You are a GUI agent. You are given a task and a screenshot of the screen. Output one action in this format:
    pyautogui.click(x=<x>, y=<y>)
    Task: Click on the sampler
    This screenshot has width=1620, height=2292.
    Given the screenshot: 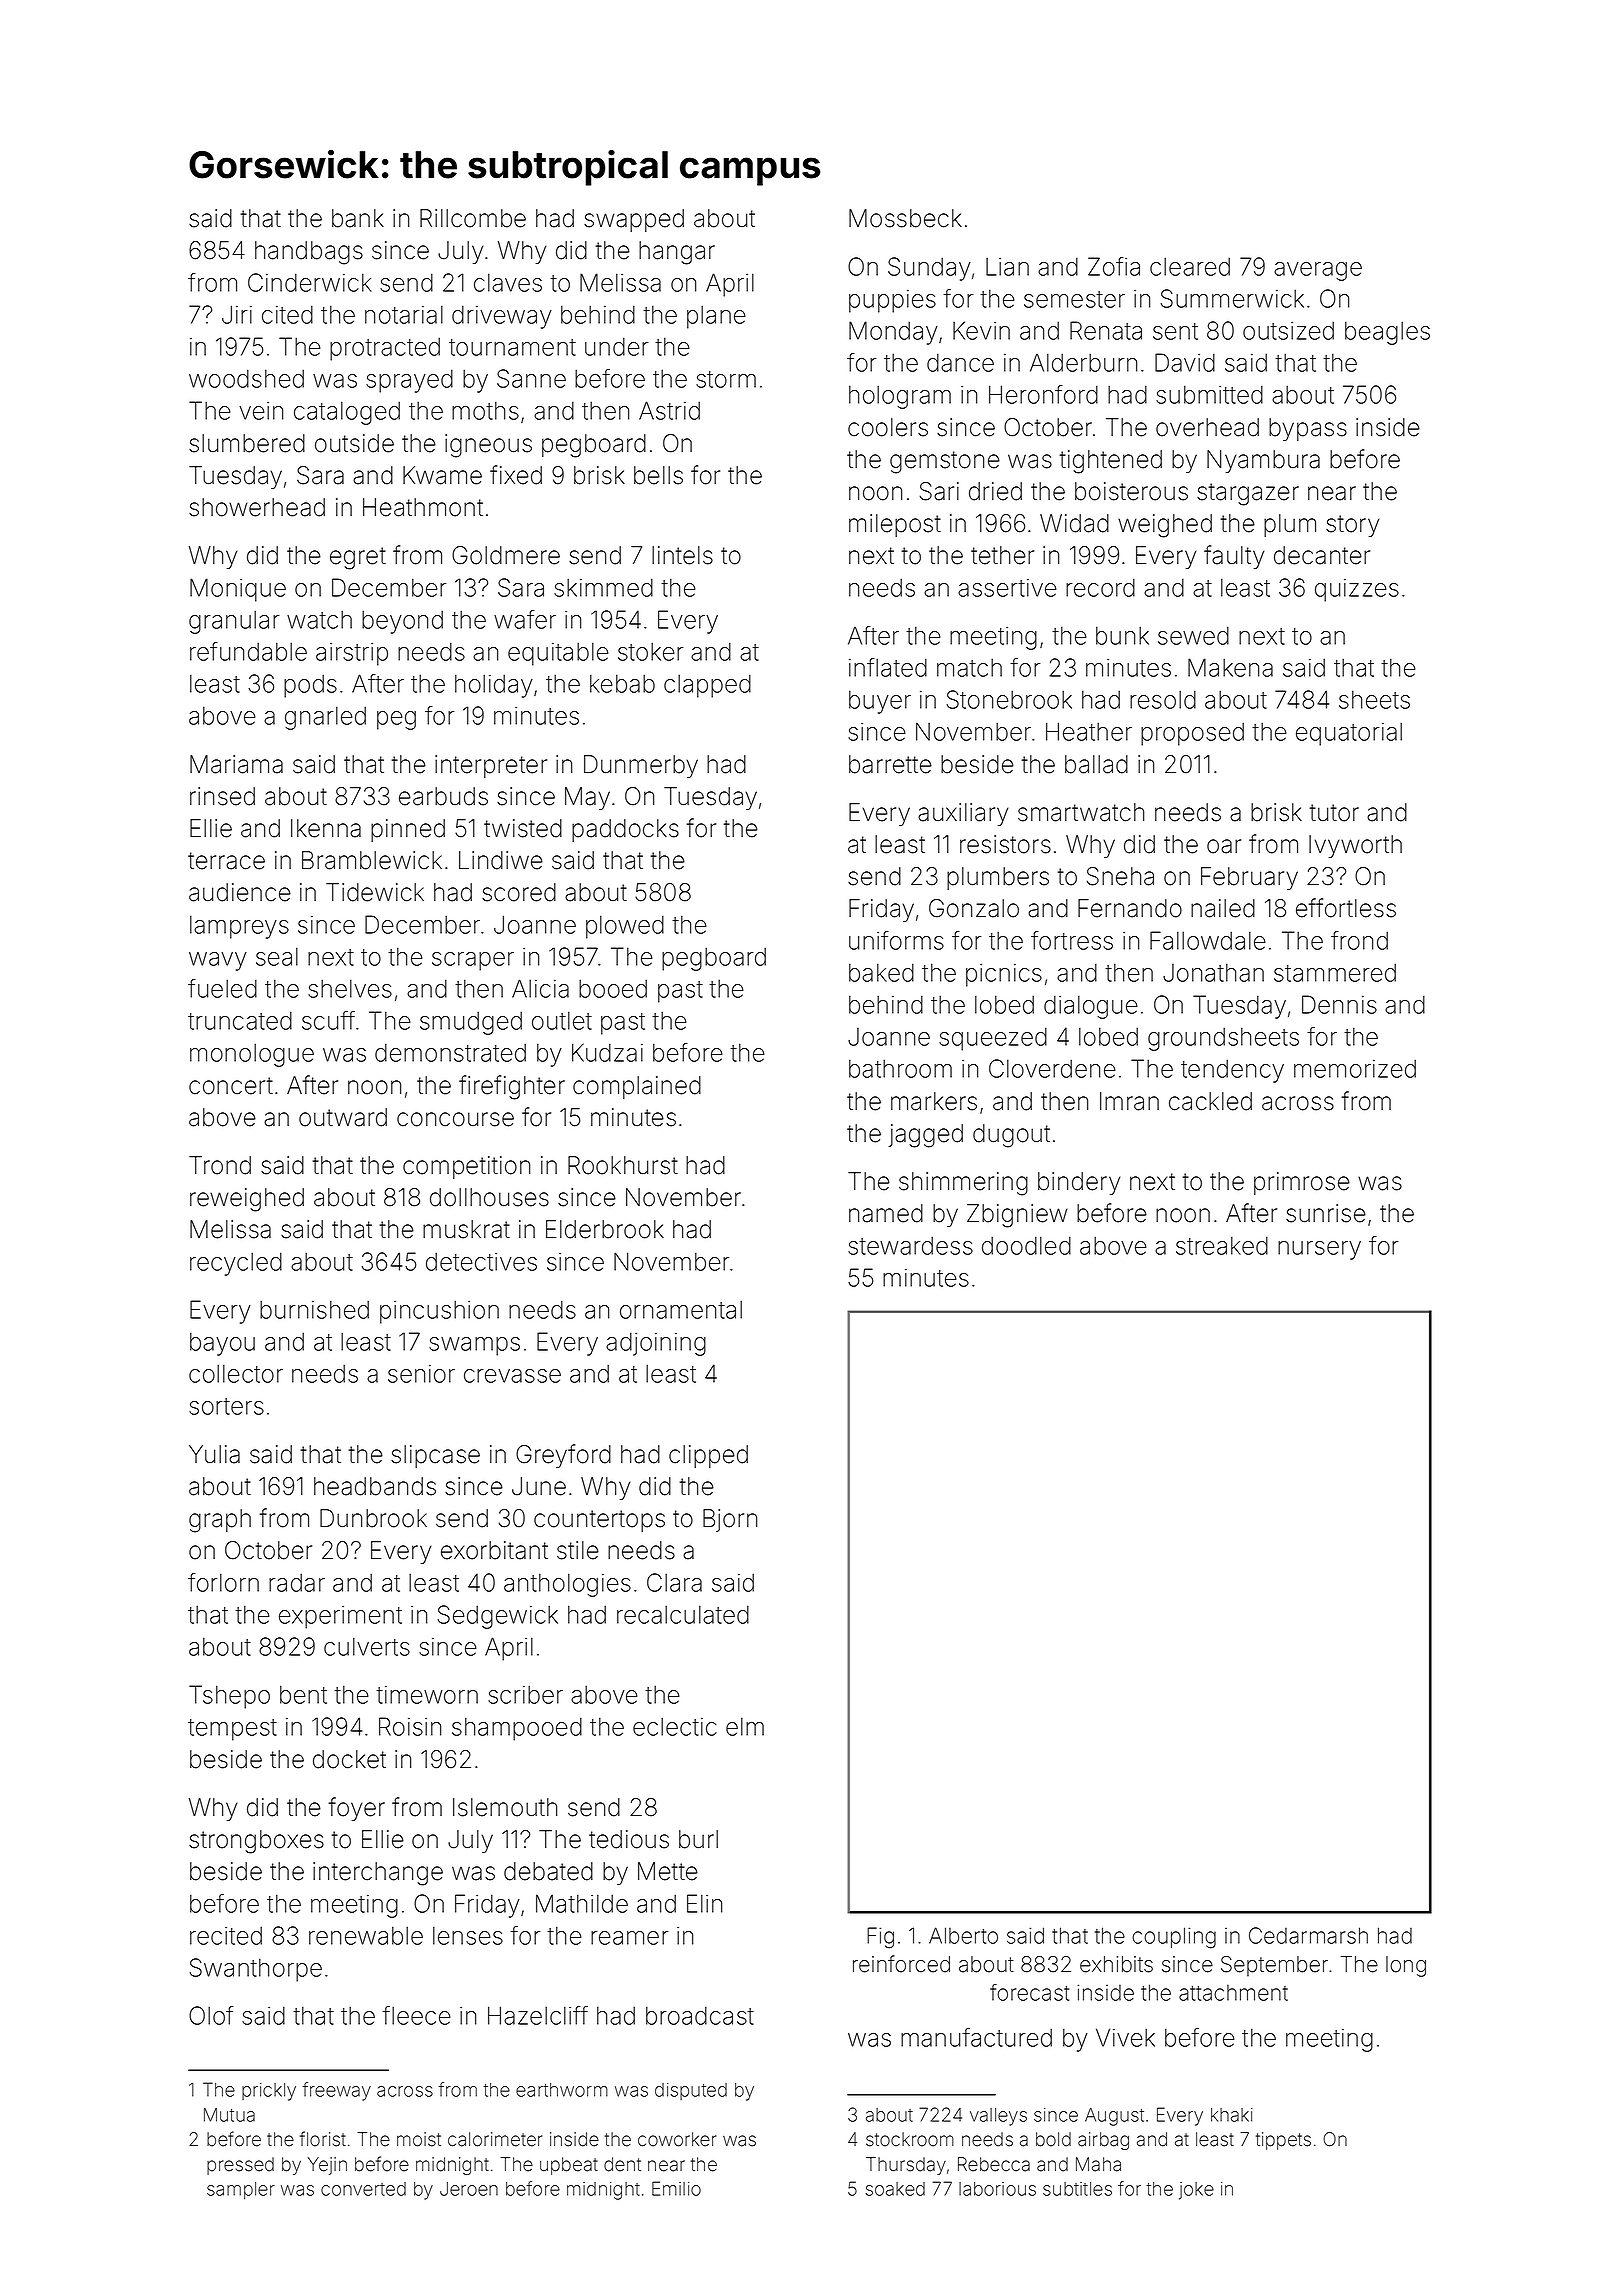 What is the action you would take?
    pyautogui.click(x=241, y=2191)
